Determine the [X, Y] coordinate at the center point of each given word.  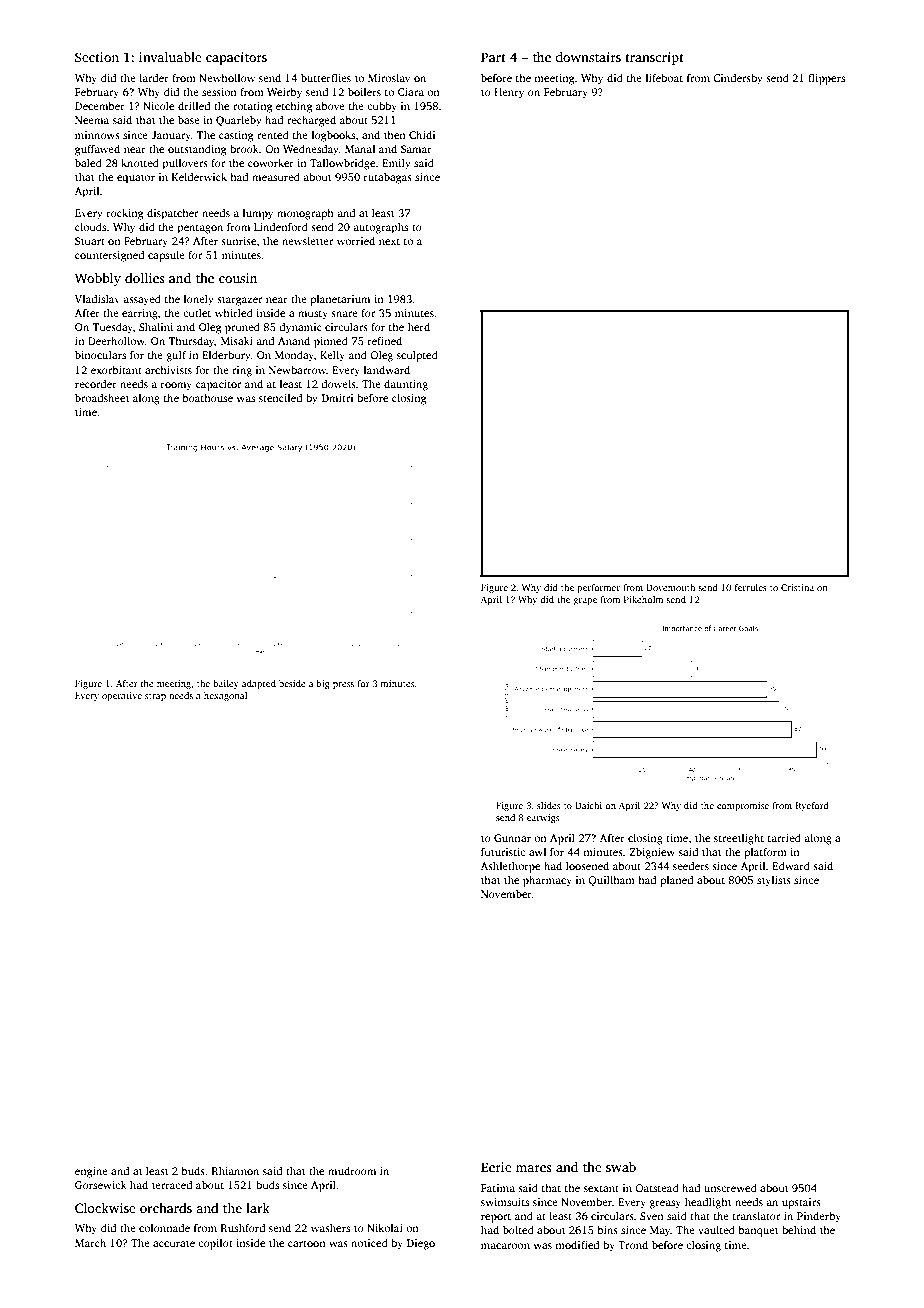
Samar [416, 149]
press [343, 685]
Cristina [797, 587]
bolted [518, 1229]
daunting [406, 385]
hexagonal [225, 696]
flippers [826, 79]
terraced [172, 1185]
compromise [743, 806]
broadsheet [102, 397]
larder [154, 77]
